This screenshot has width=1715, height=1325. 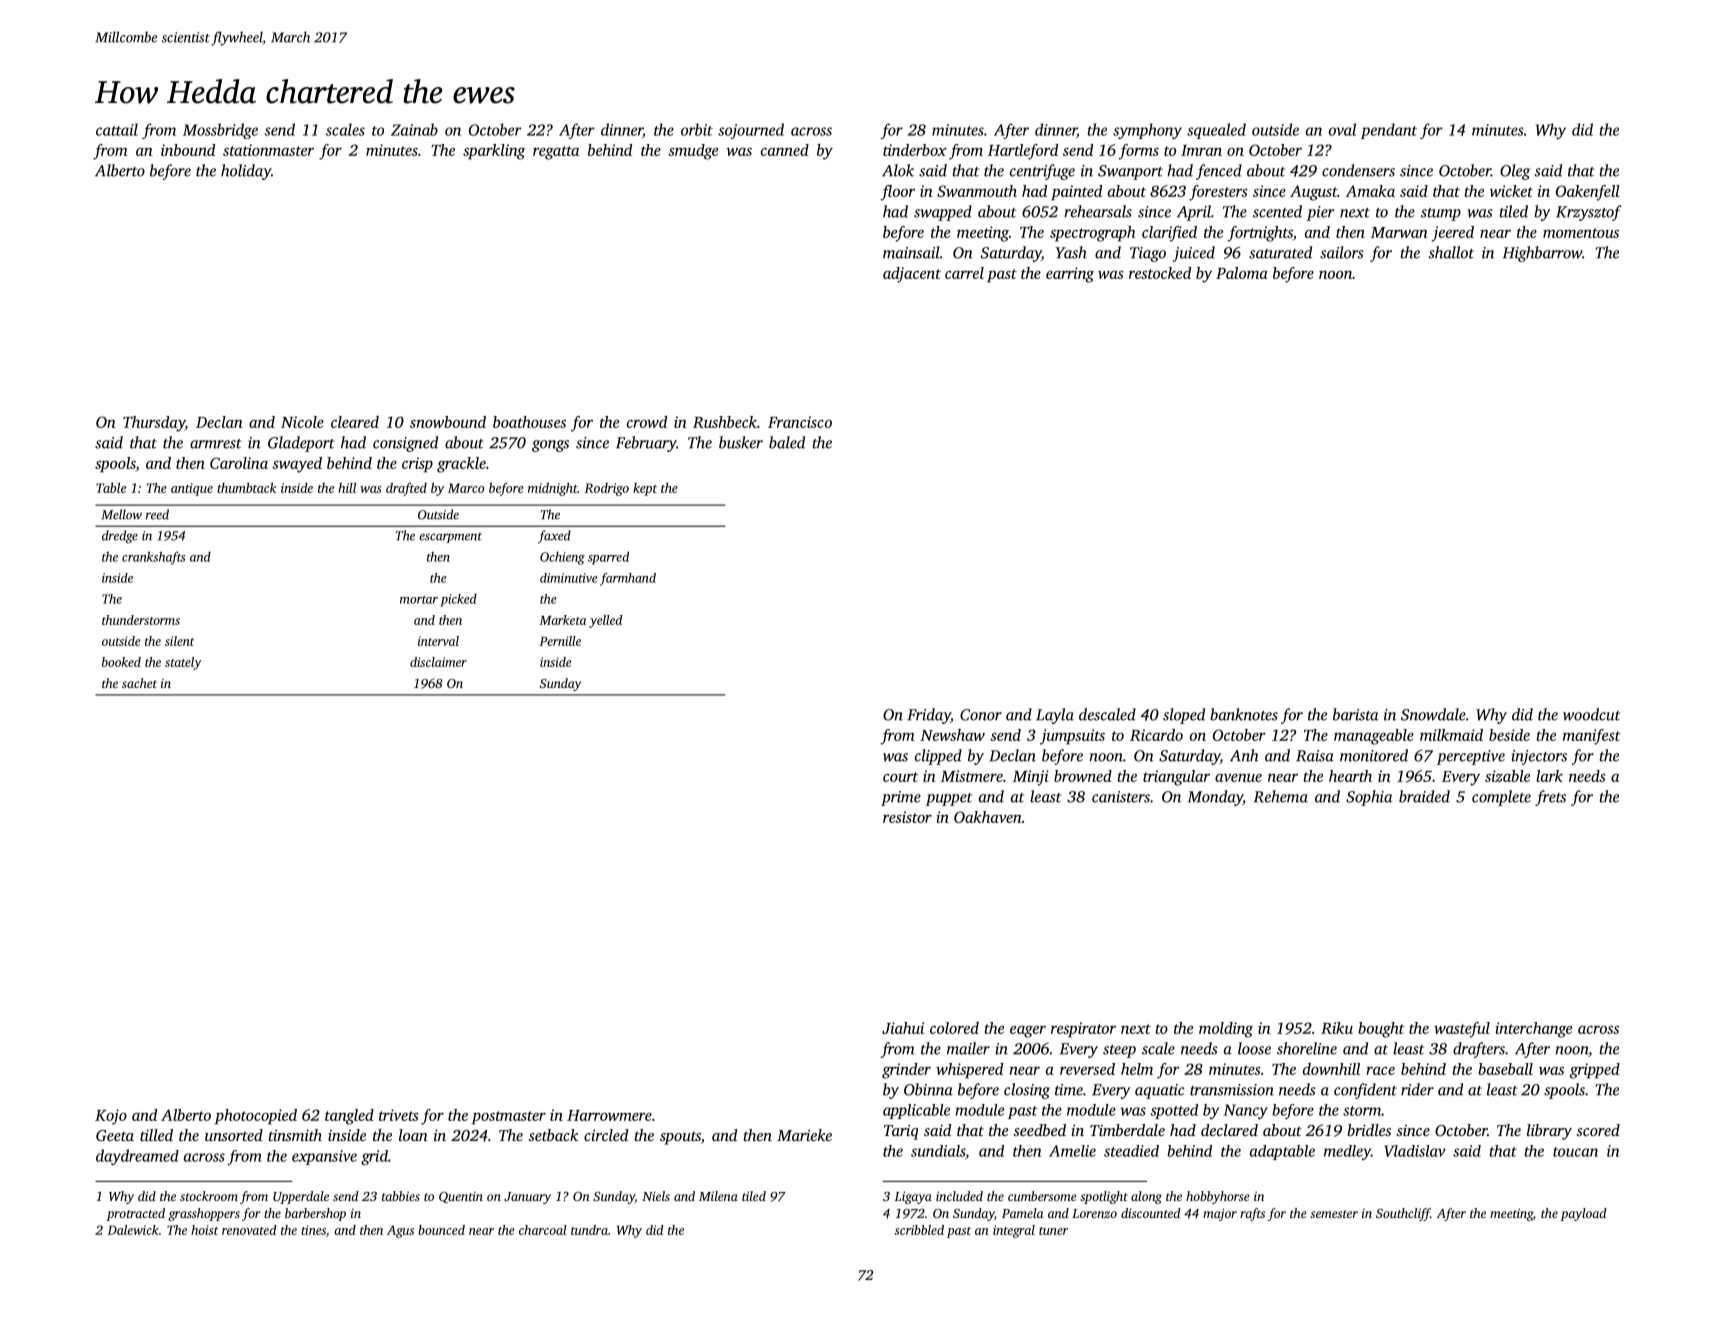 I want to click on Oakhaven, so click(x=988, y=817).
